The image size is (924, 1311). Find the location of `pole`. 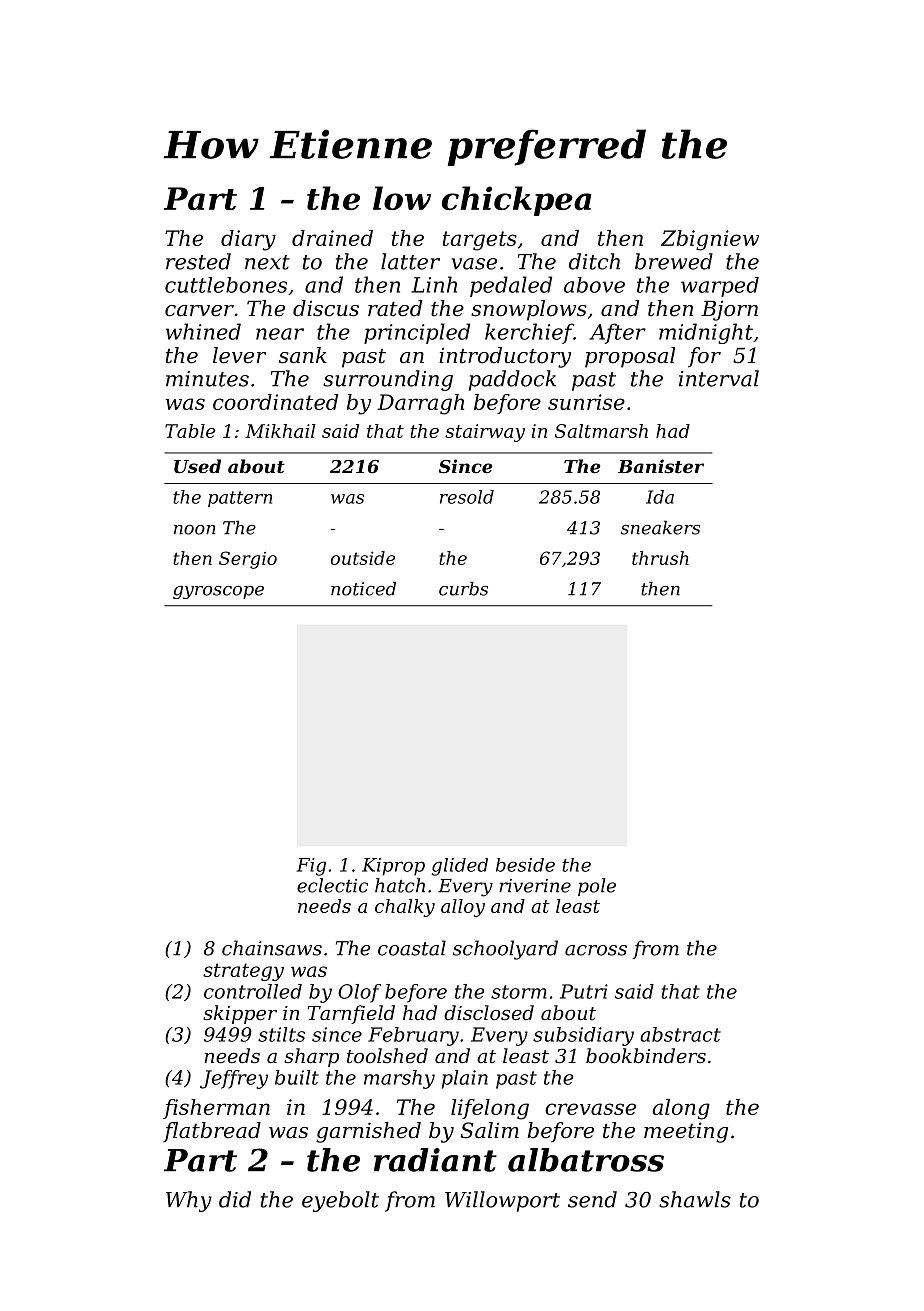

pole is located at coordinates (597, 887).
